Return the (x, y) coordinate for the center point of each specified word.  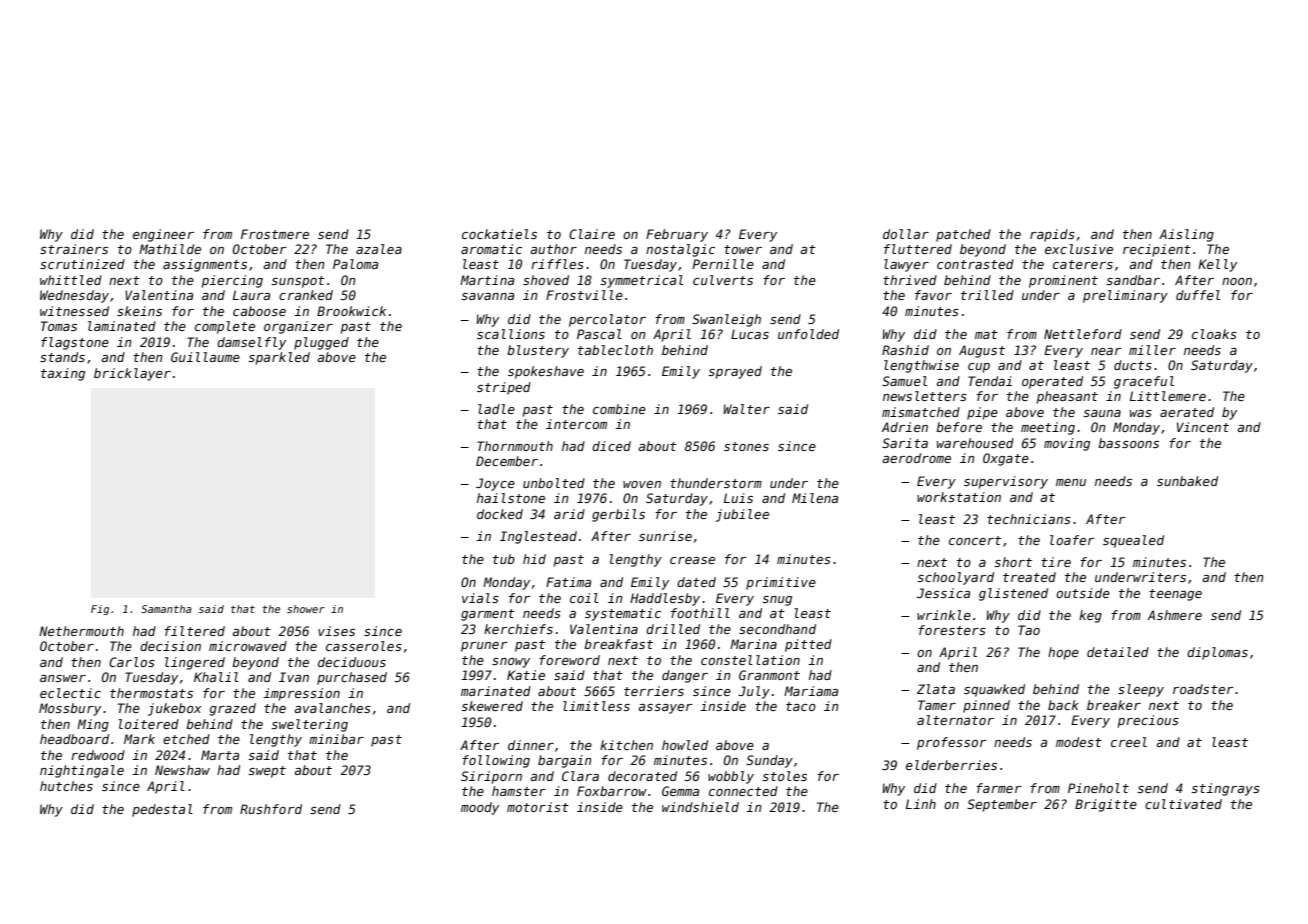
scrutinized (82, 264)
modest (1079, 742)
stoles (784, 776)
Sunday (769, 761)
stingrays (1225, 789)
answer (63, 678)
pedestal (162, 810)
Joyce (495, 484)
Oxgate (1006, 459)
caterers (1083, 264)
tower (743, 249)
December (507, 461)
